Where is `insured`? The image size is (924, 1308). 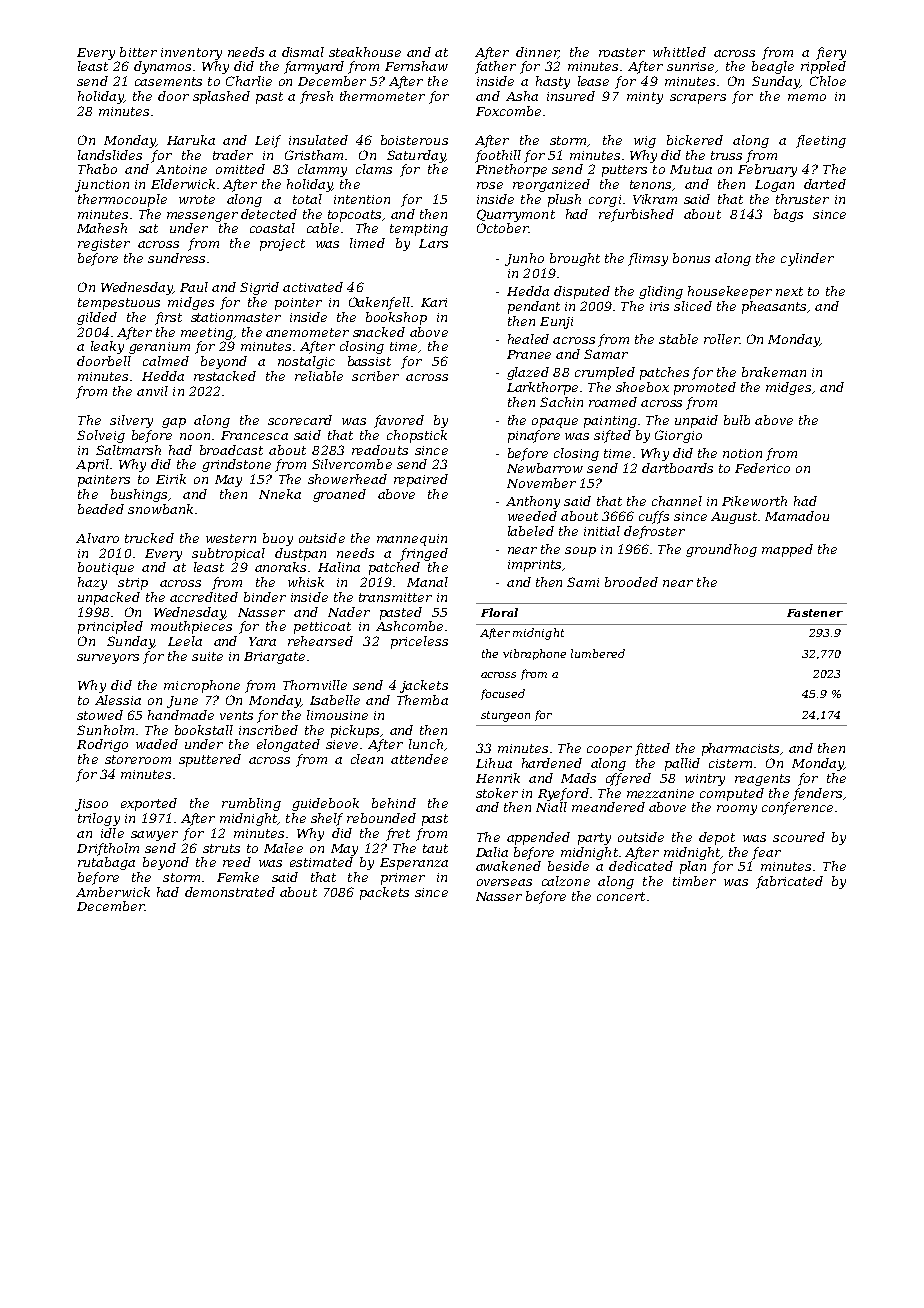
insured is located at coordinates (571, 96).
